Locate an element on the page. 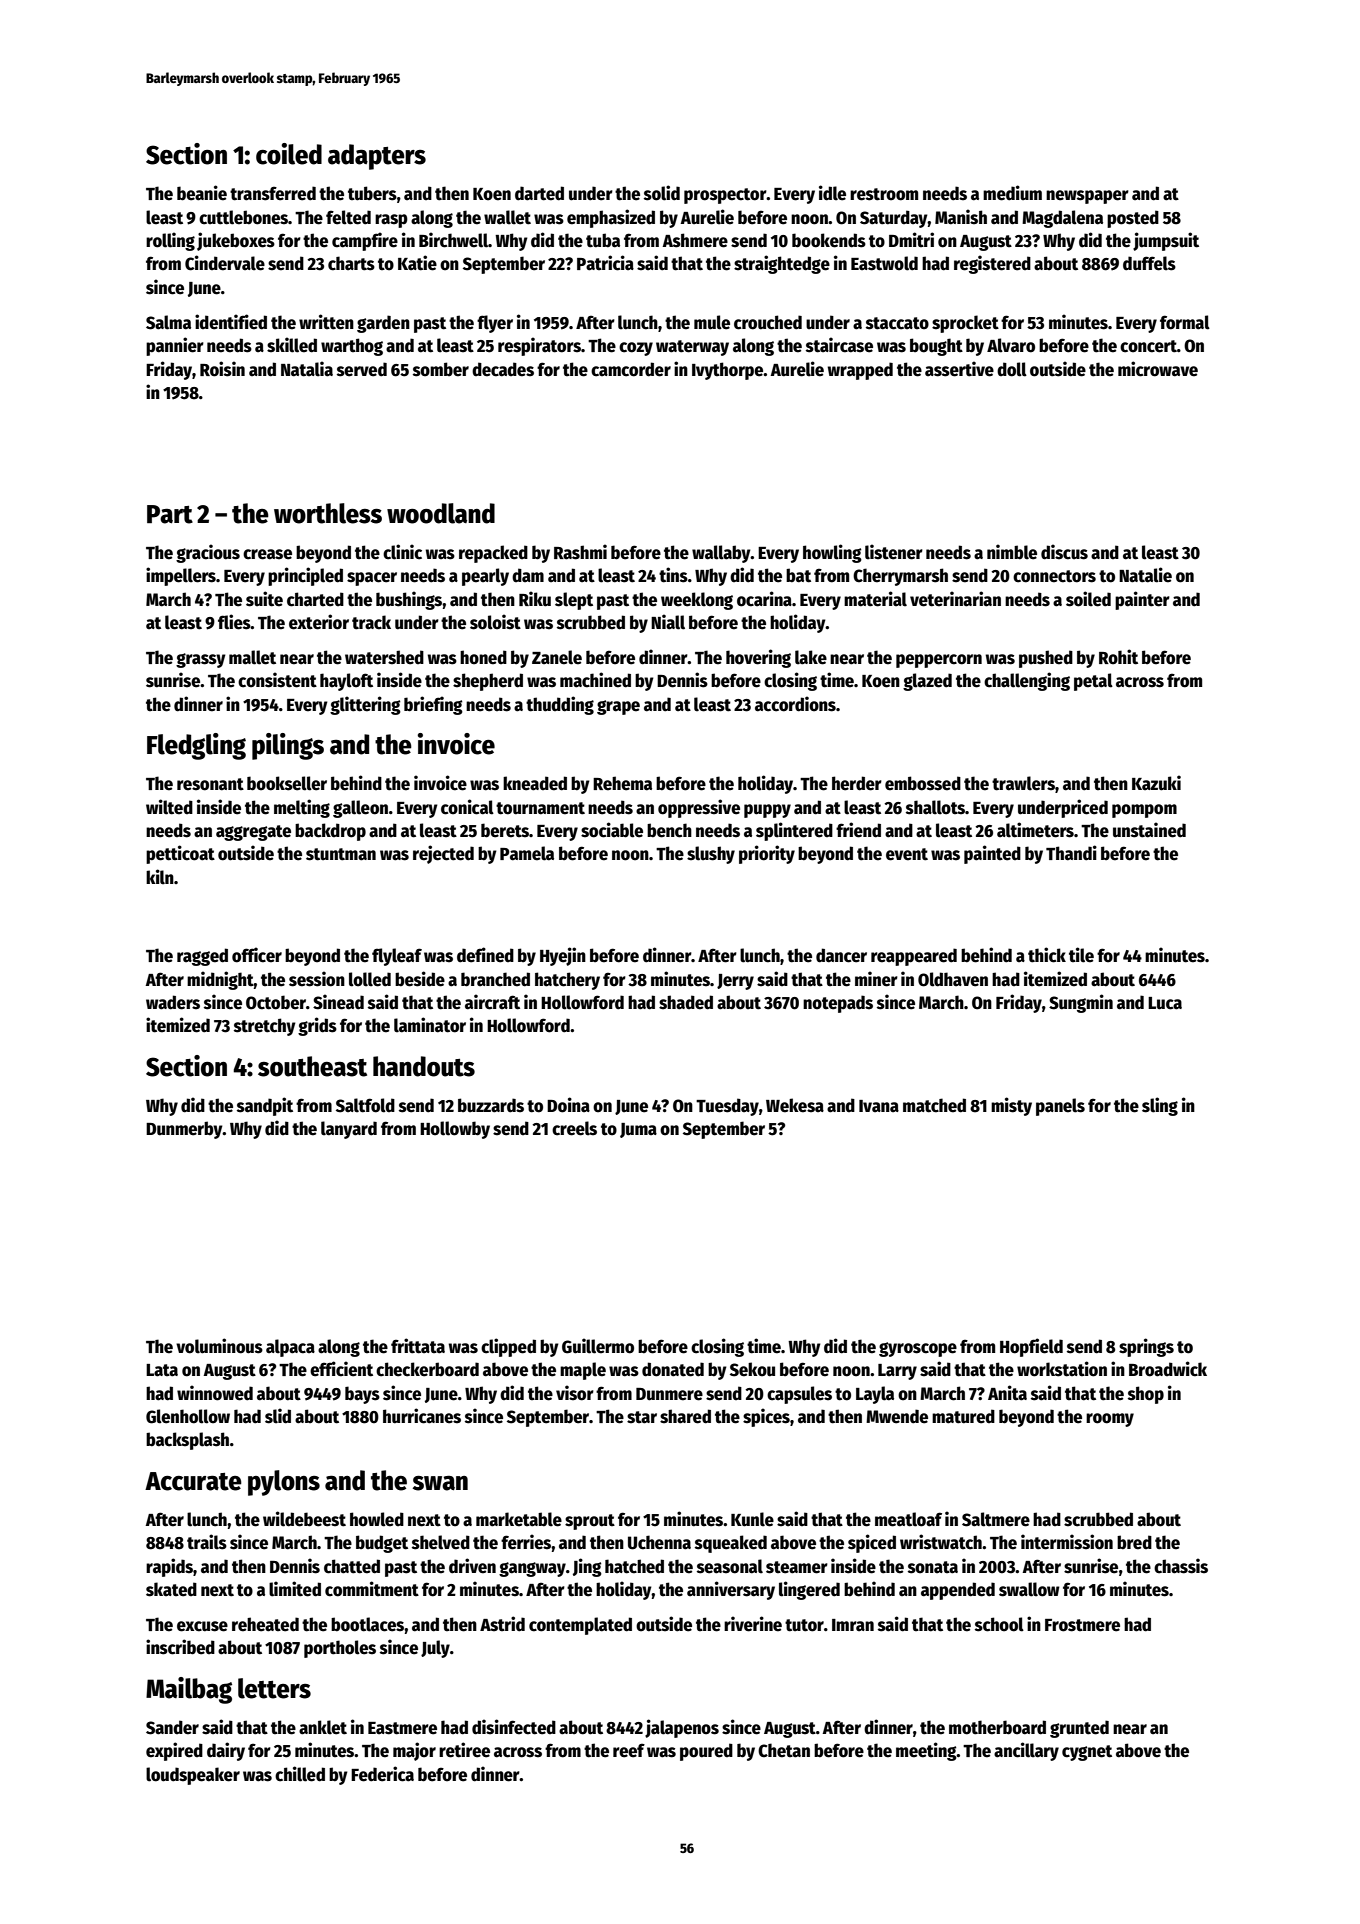 The height and width of the document is (1924, 1360). beanie is located at coordinates (202, 193).
